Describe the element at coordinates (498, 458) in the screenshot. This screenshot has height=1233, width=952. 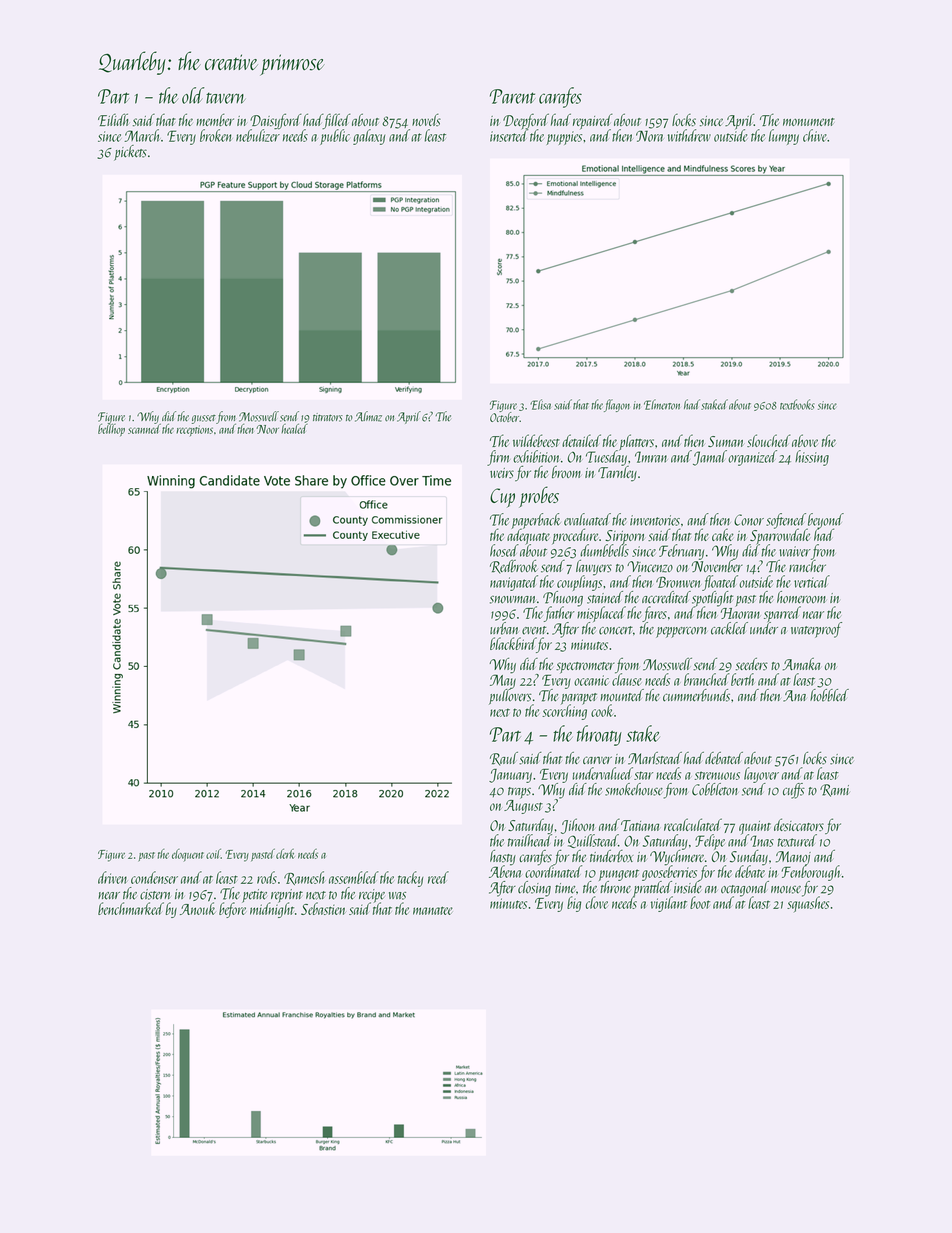
I see `firm` at that location.
